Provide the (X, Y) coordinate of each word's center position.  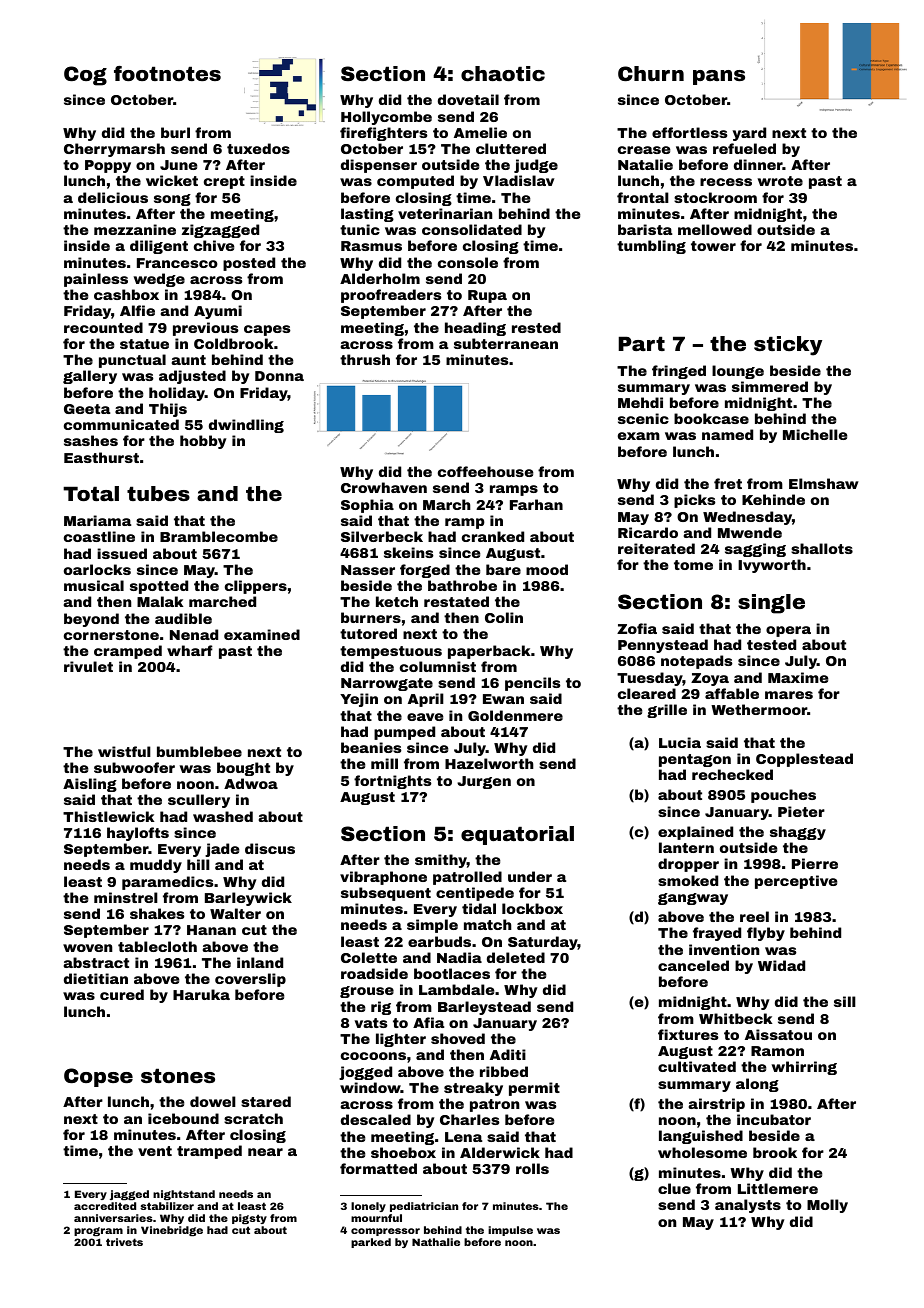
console (468, 262)
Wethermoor (759, 709)
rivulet (88, 666)
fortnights (392, 782)
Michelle (815, 434)
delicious (113, 197)
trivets (124, 1242)
